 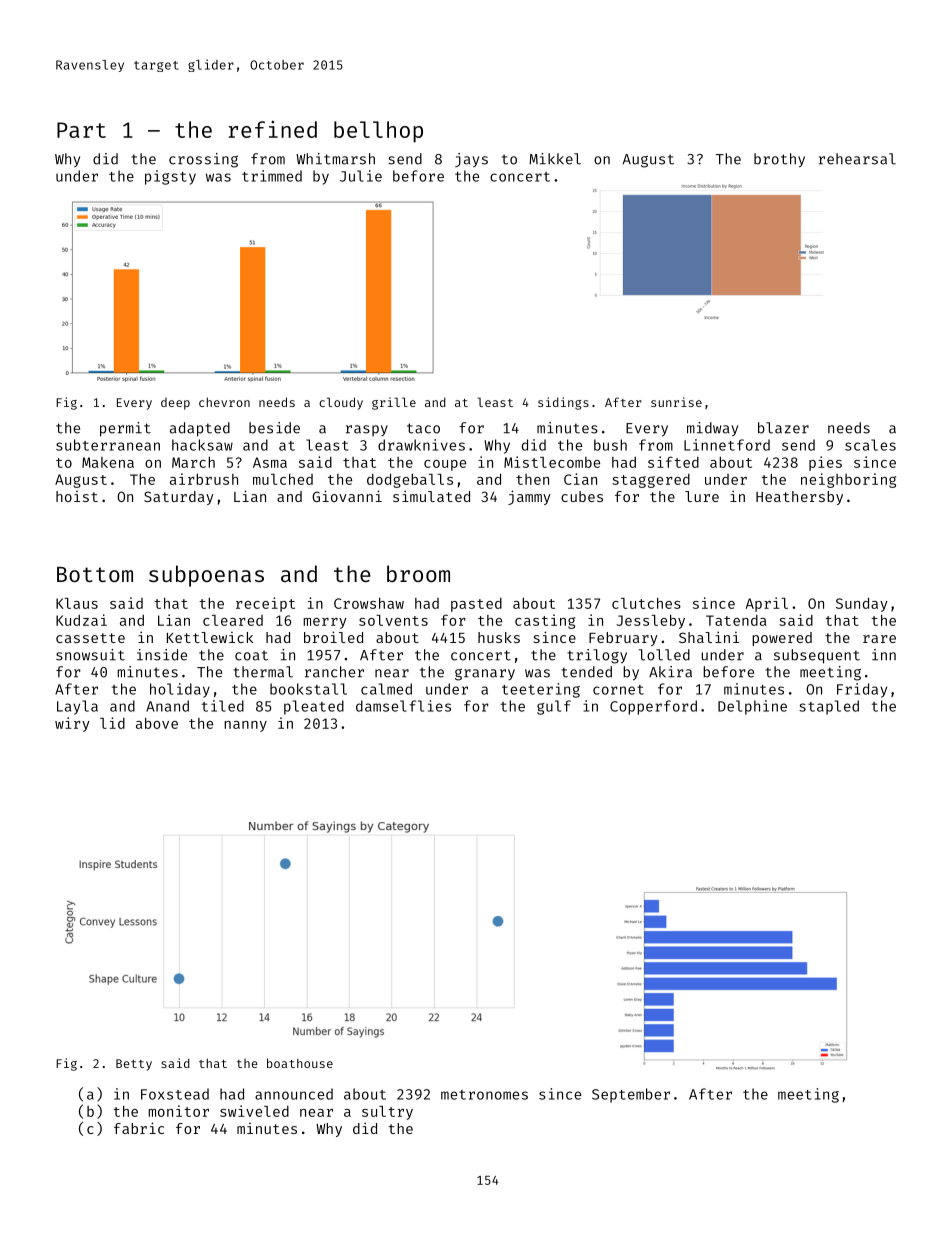 What do you see at coordinates (134, 1065) in the document?
I see `Betty` at bounding box center [134, 1065].
